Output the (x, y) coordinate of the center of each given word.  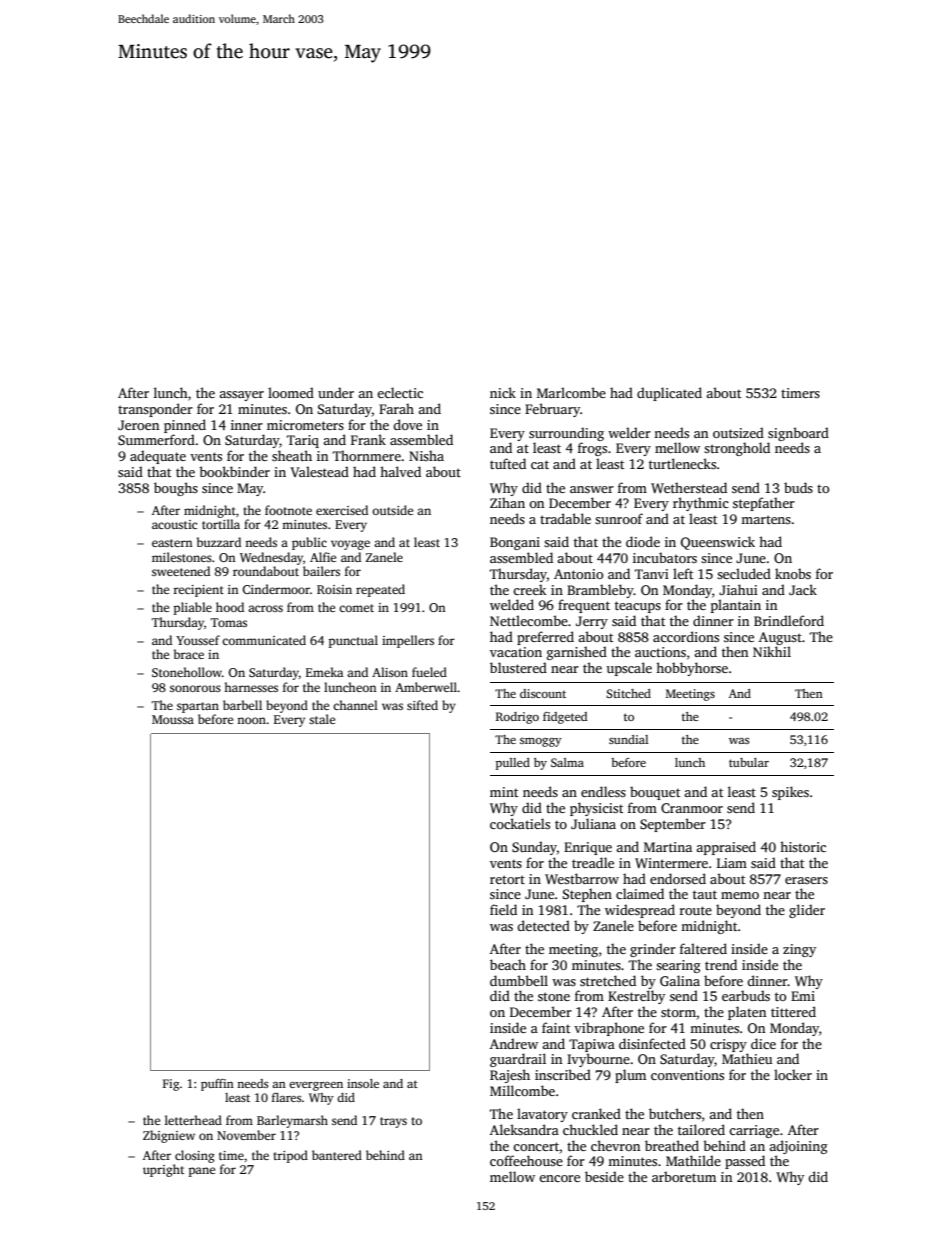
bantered (337, 1155)
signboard (798, 434)
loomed (291, 392)
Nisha (426, 455)
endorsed (678, 878)
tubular (749, 762)
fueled (429, 672)
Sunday (534, 848)
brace (189, 654)
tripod (290, 1156)
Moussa (173, 719)
